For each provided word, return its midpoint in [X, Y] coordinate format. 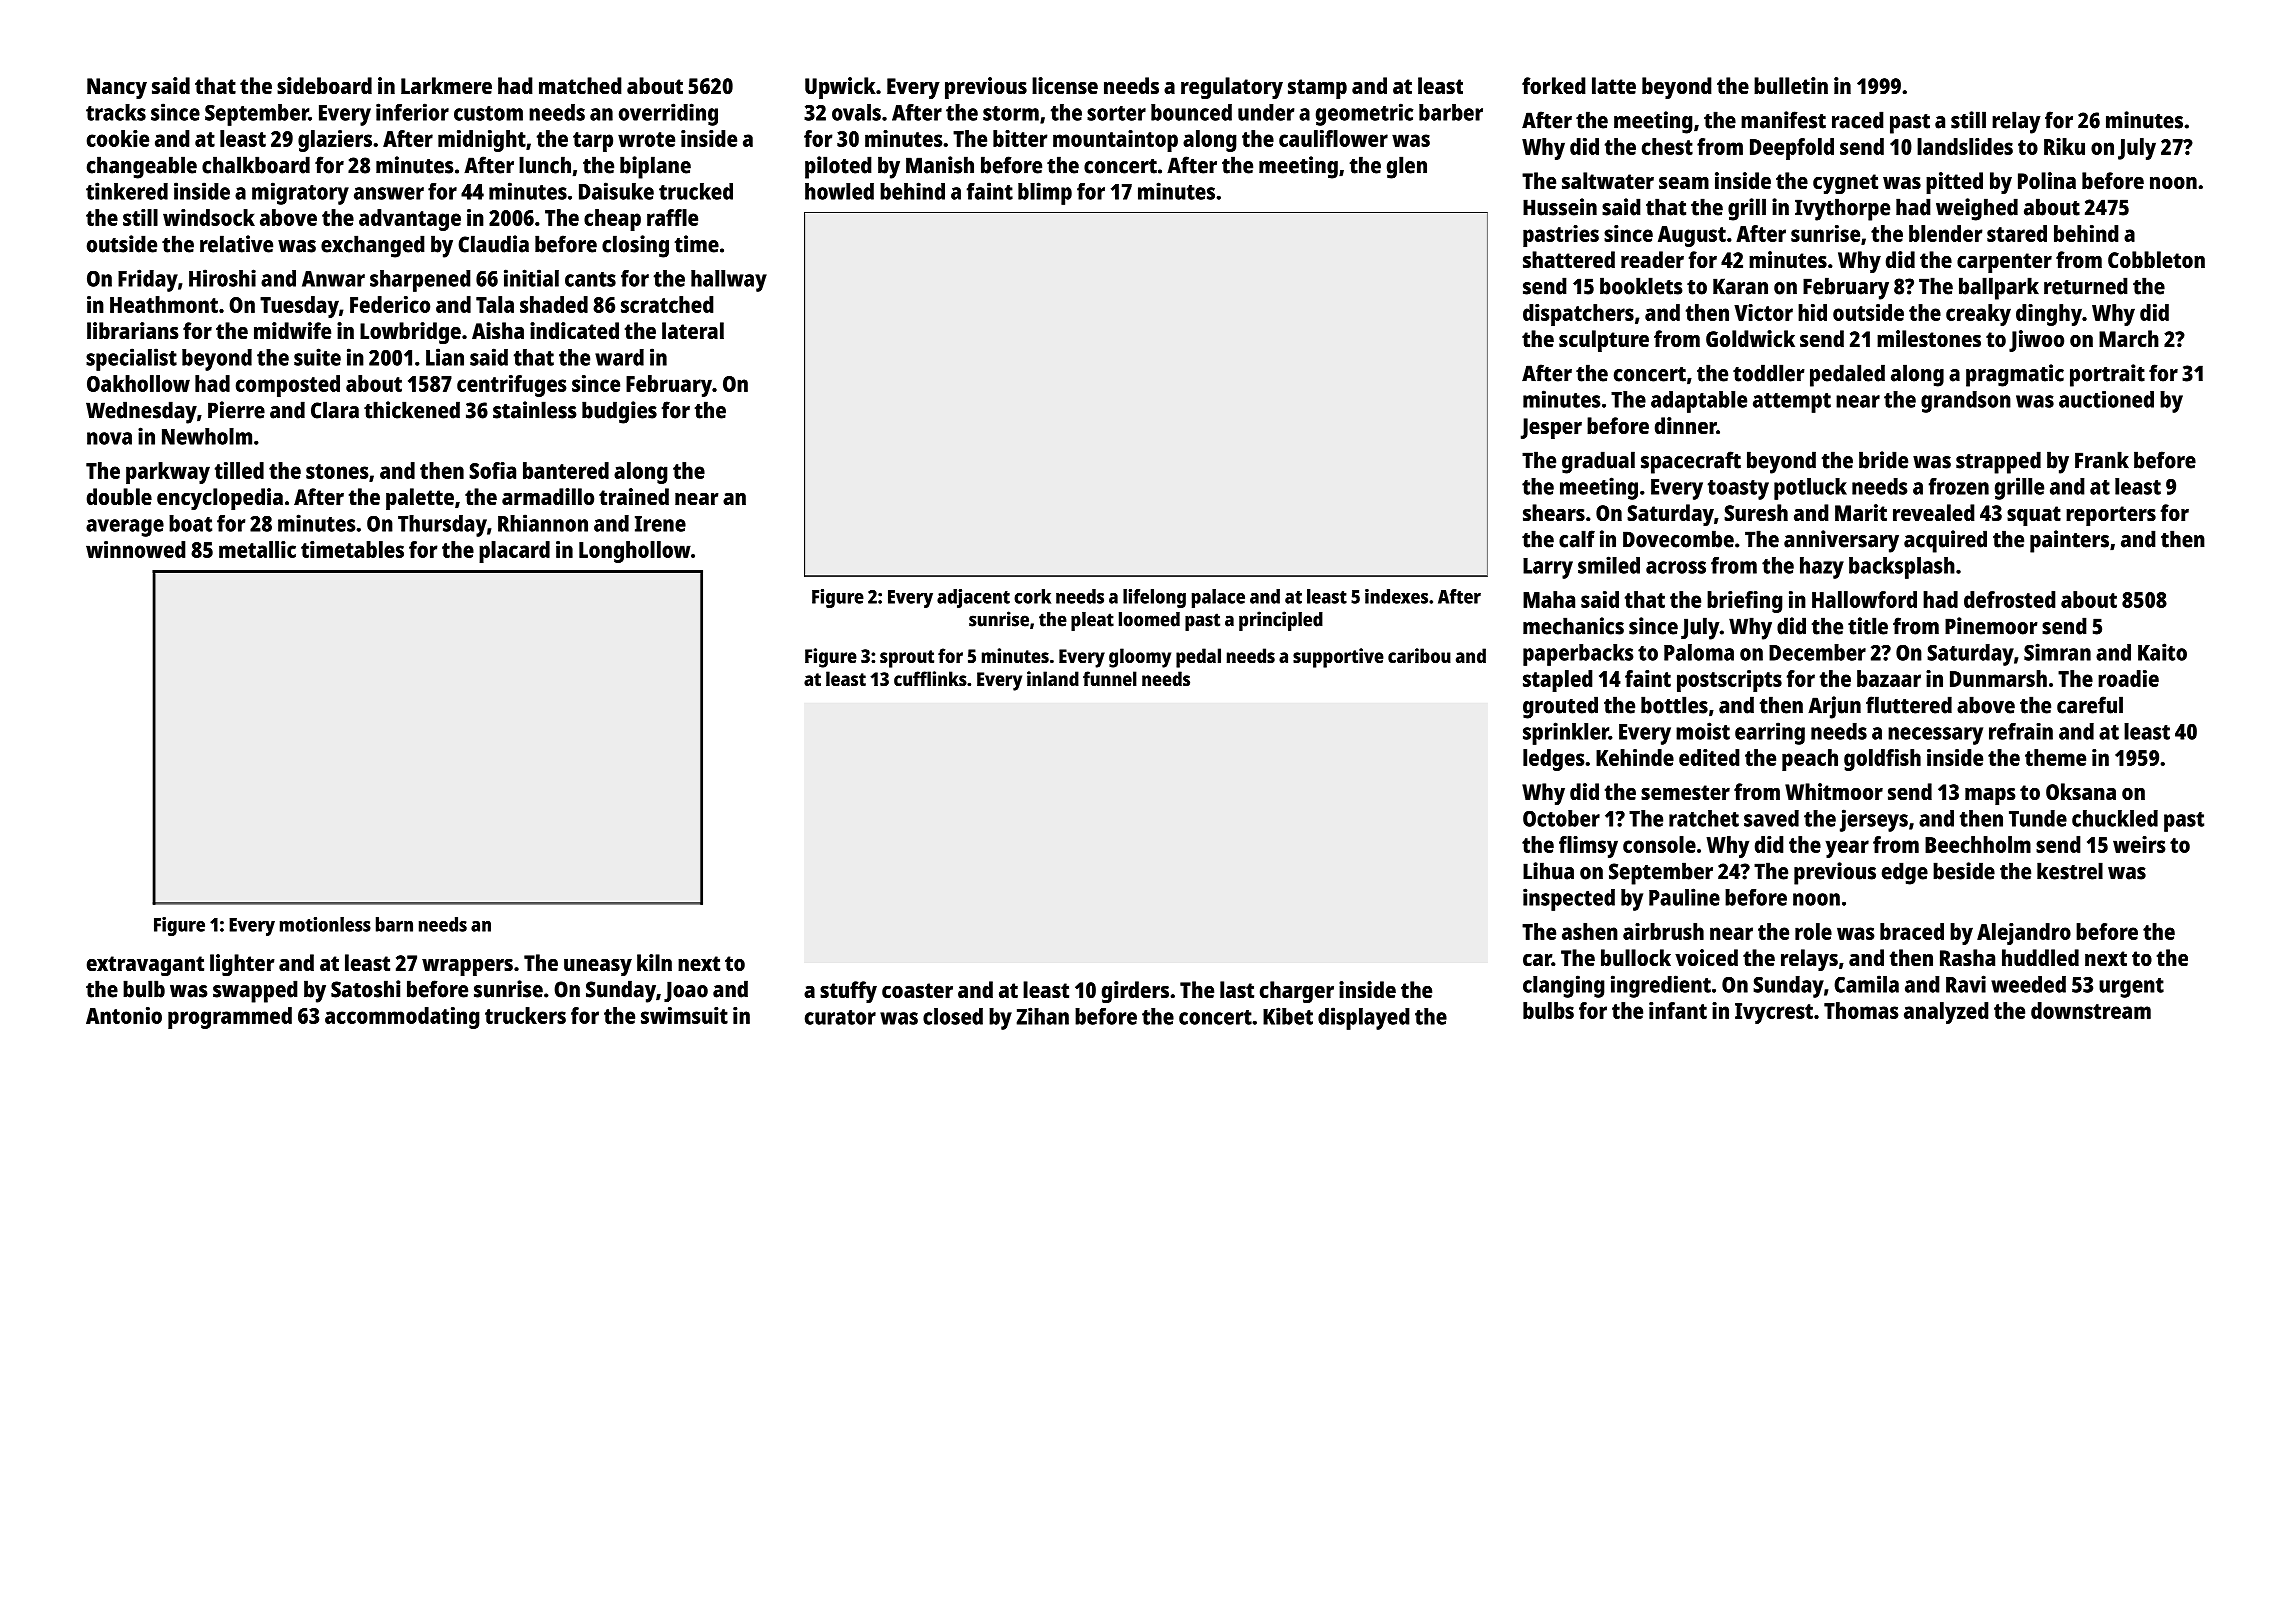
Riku [2064, 146]
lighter [242, 965]
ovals [856, 112]
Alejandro [2024, 934]
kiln [654, 962]
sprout [907, 659]
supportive [1338, 658]
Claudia [493, 244]
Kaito [2162, 652]
